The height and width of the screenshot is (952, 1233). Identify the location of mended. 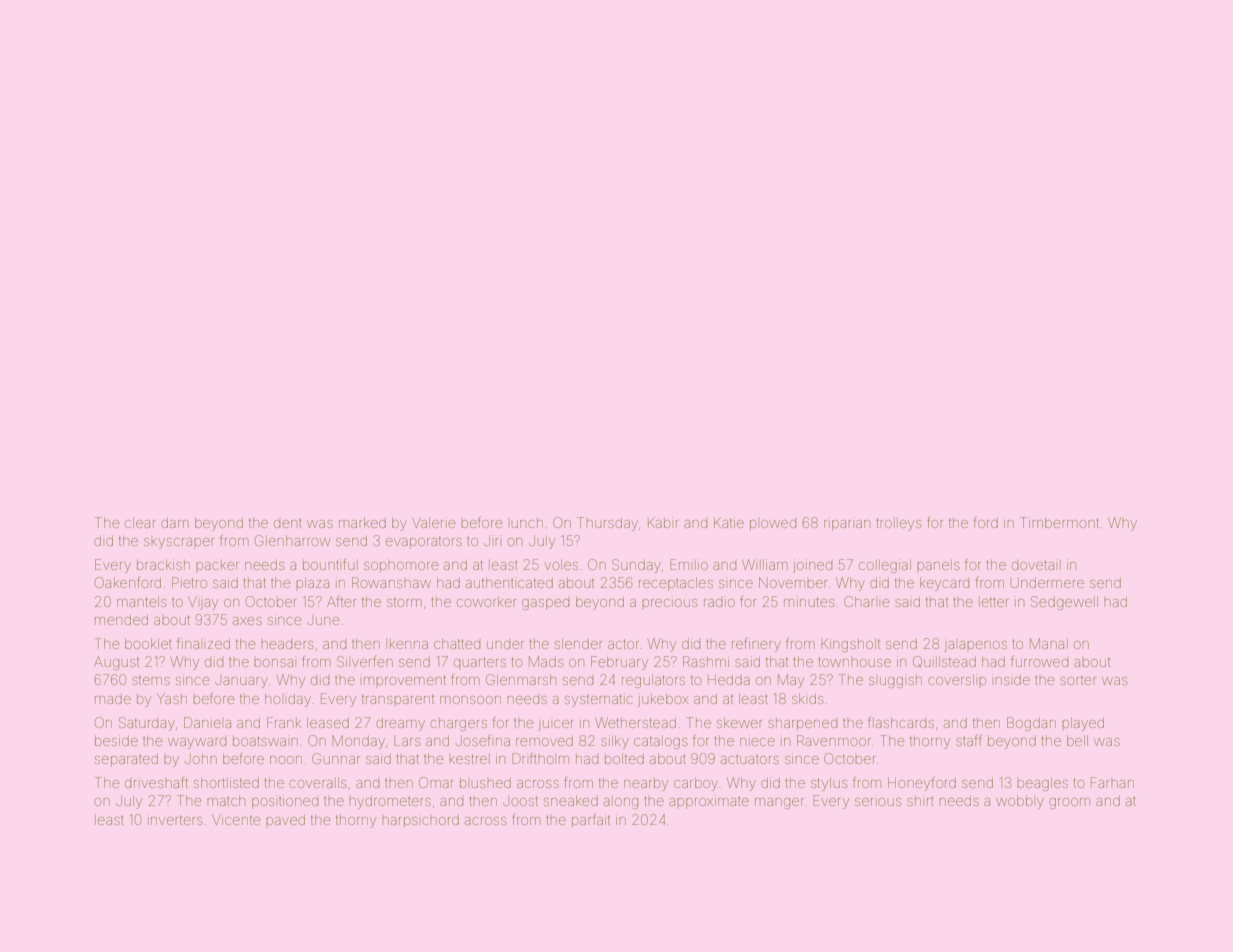
(121, 620).
